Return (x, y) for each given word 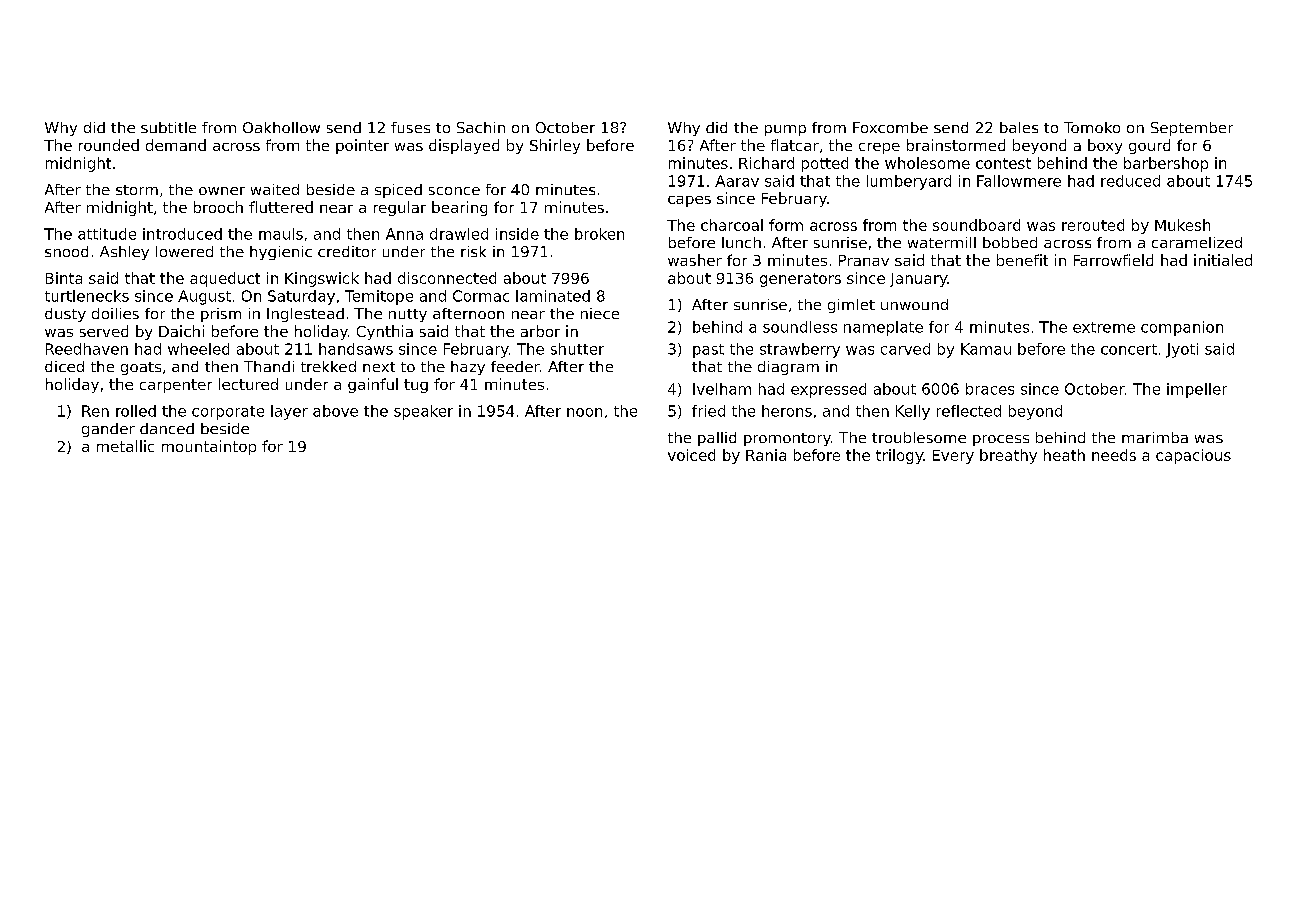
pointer (362, 146)
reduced (1130, 181)
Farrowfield (1113, 260)
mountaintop (209, 447)
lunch (741, 242)
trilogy (899, 456)
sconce (454, 191)
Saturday (301, 297)
